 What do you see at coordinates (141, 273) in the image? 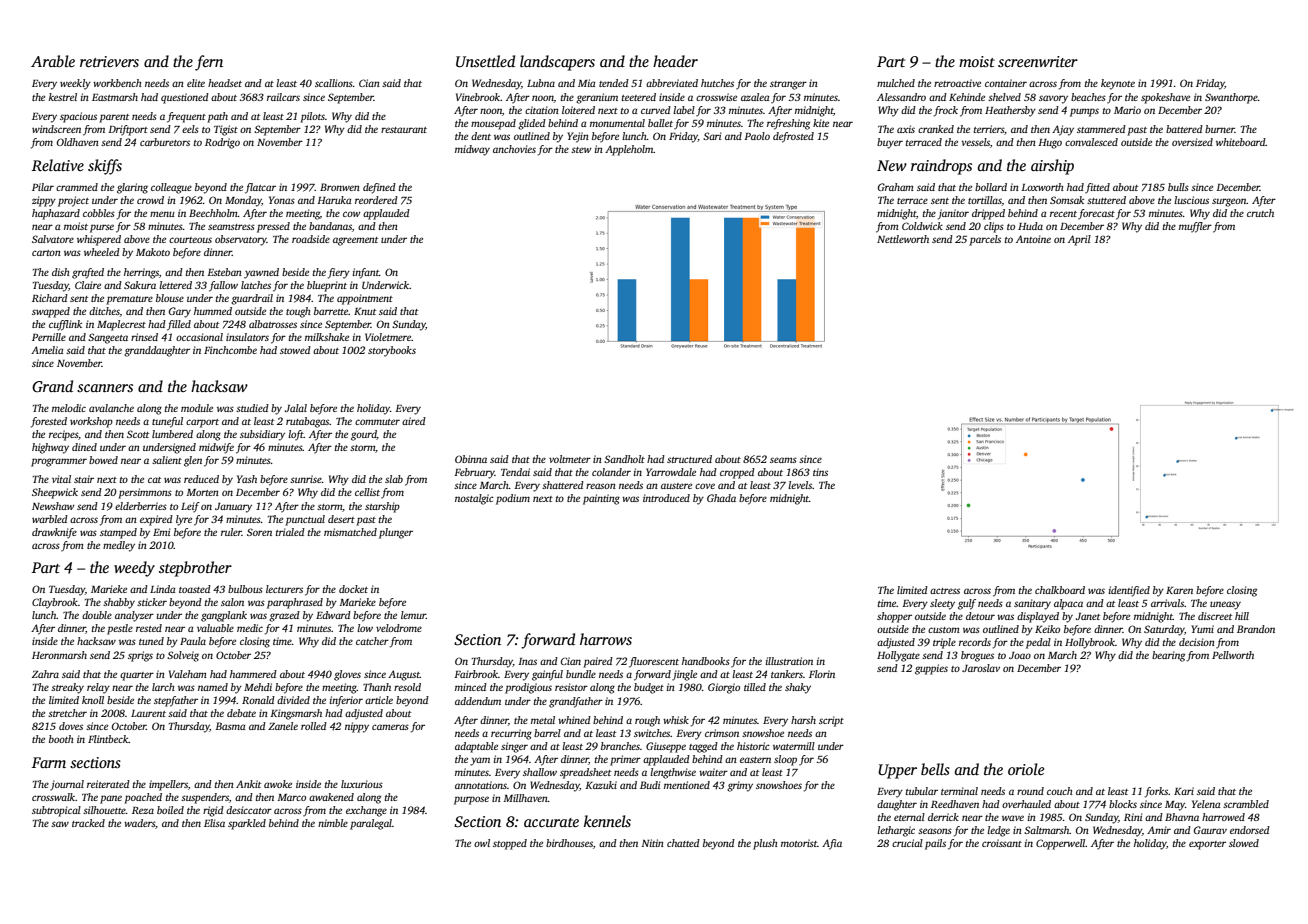
I see `herrings` at bounding box center [141, 273].
